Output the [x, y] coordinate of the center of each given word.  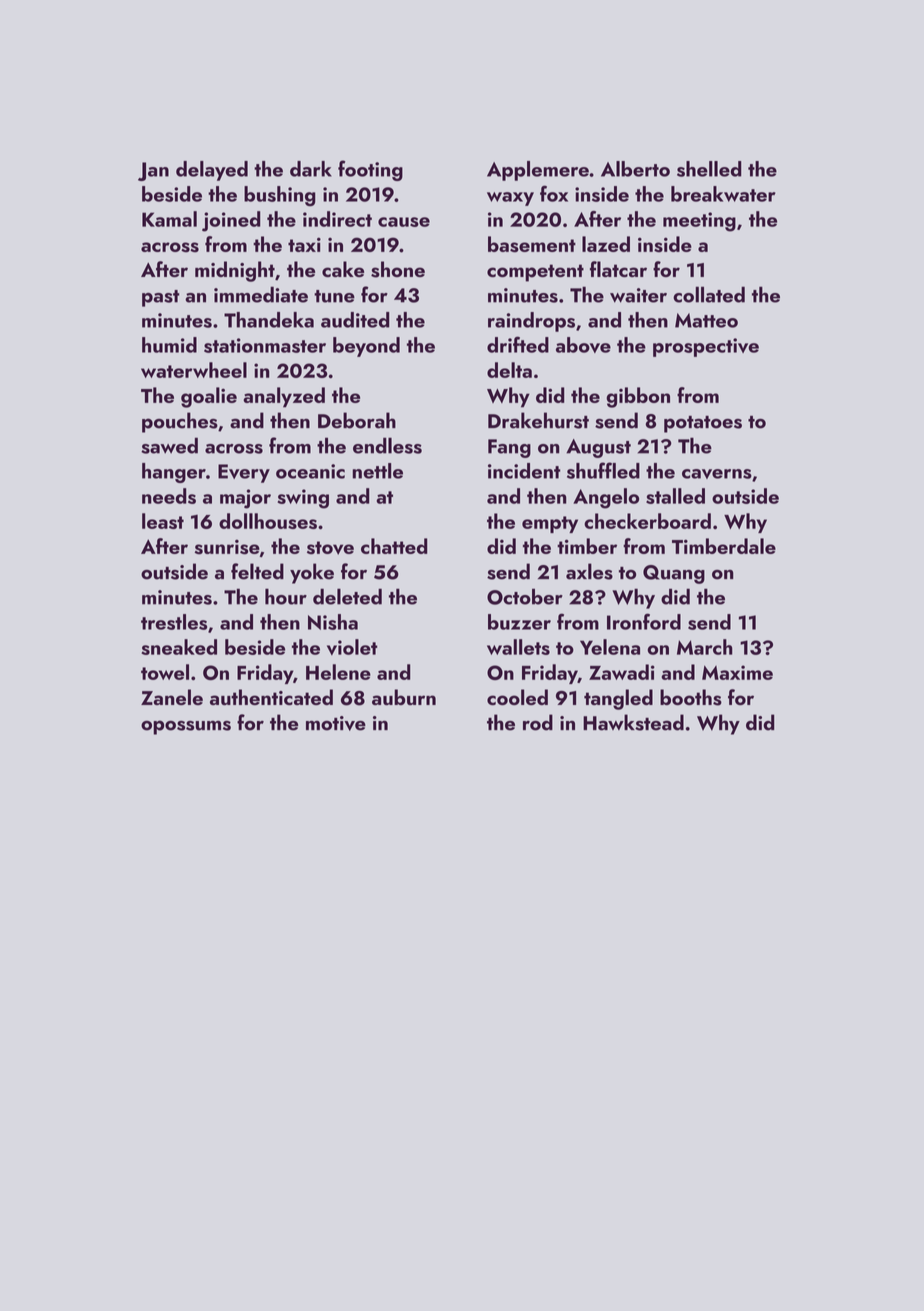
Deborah [357, 420]
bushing [280, 196]
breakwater [723, 194]
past [161, 298]
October [525, 596]
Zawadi [622, 672]
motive [336, 723]
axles [589, 571]
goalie [209, 397]
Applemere [538, 171]
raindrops [531, 322]
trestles [174, 622]
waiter [638, 295]
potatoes [703, 424]
